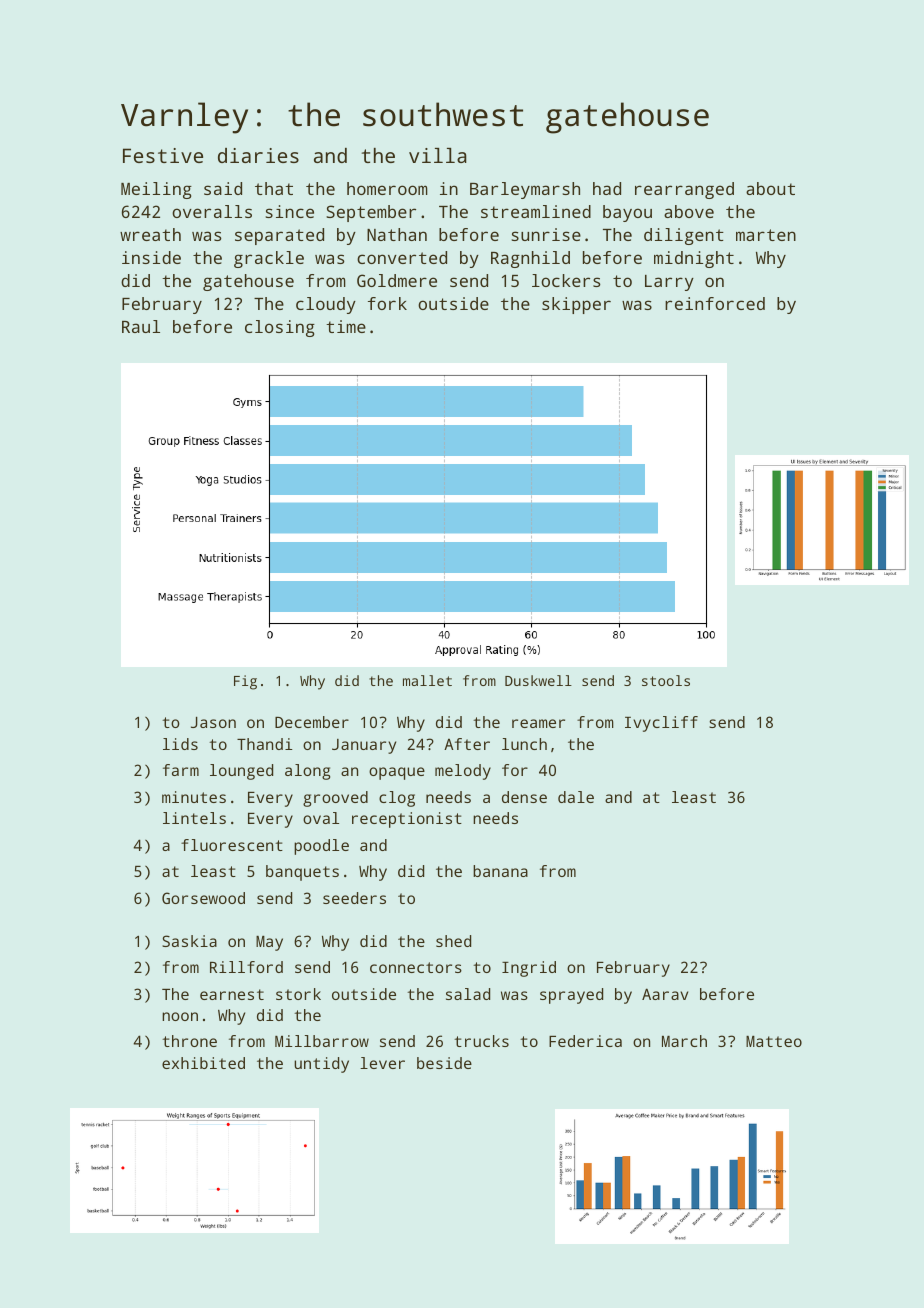 Image resolution: width=924 pixels, height=1308 pixels. What do you see at coordinates (444, 1063) in the document?
I see `beside` at bounding box center [444, 1063].
